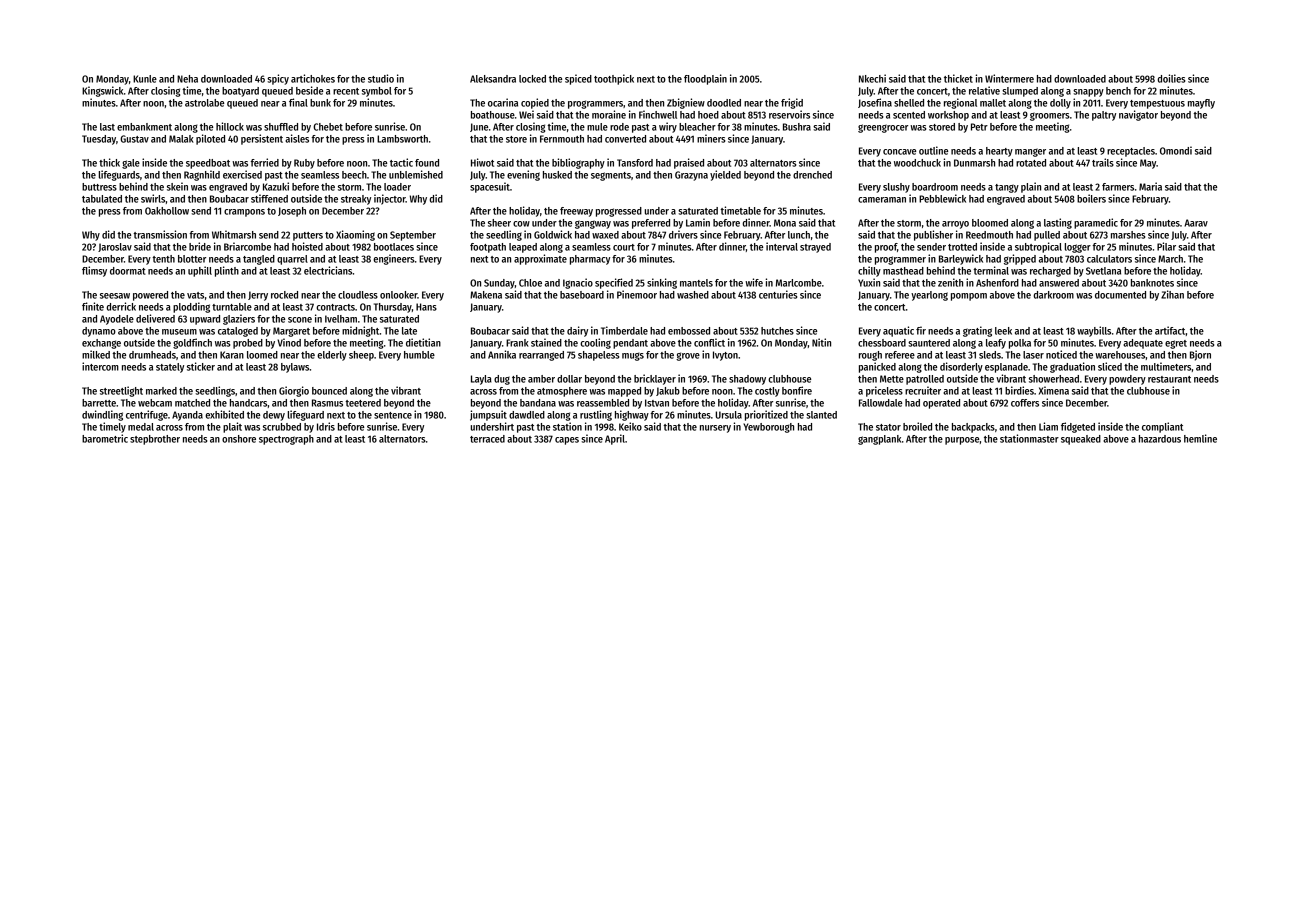 The height and width of the screenshot is (924, 1308). I want to click on Jaroslav, so click(115, 247).
